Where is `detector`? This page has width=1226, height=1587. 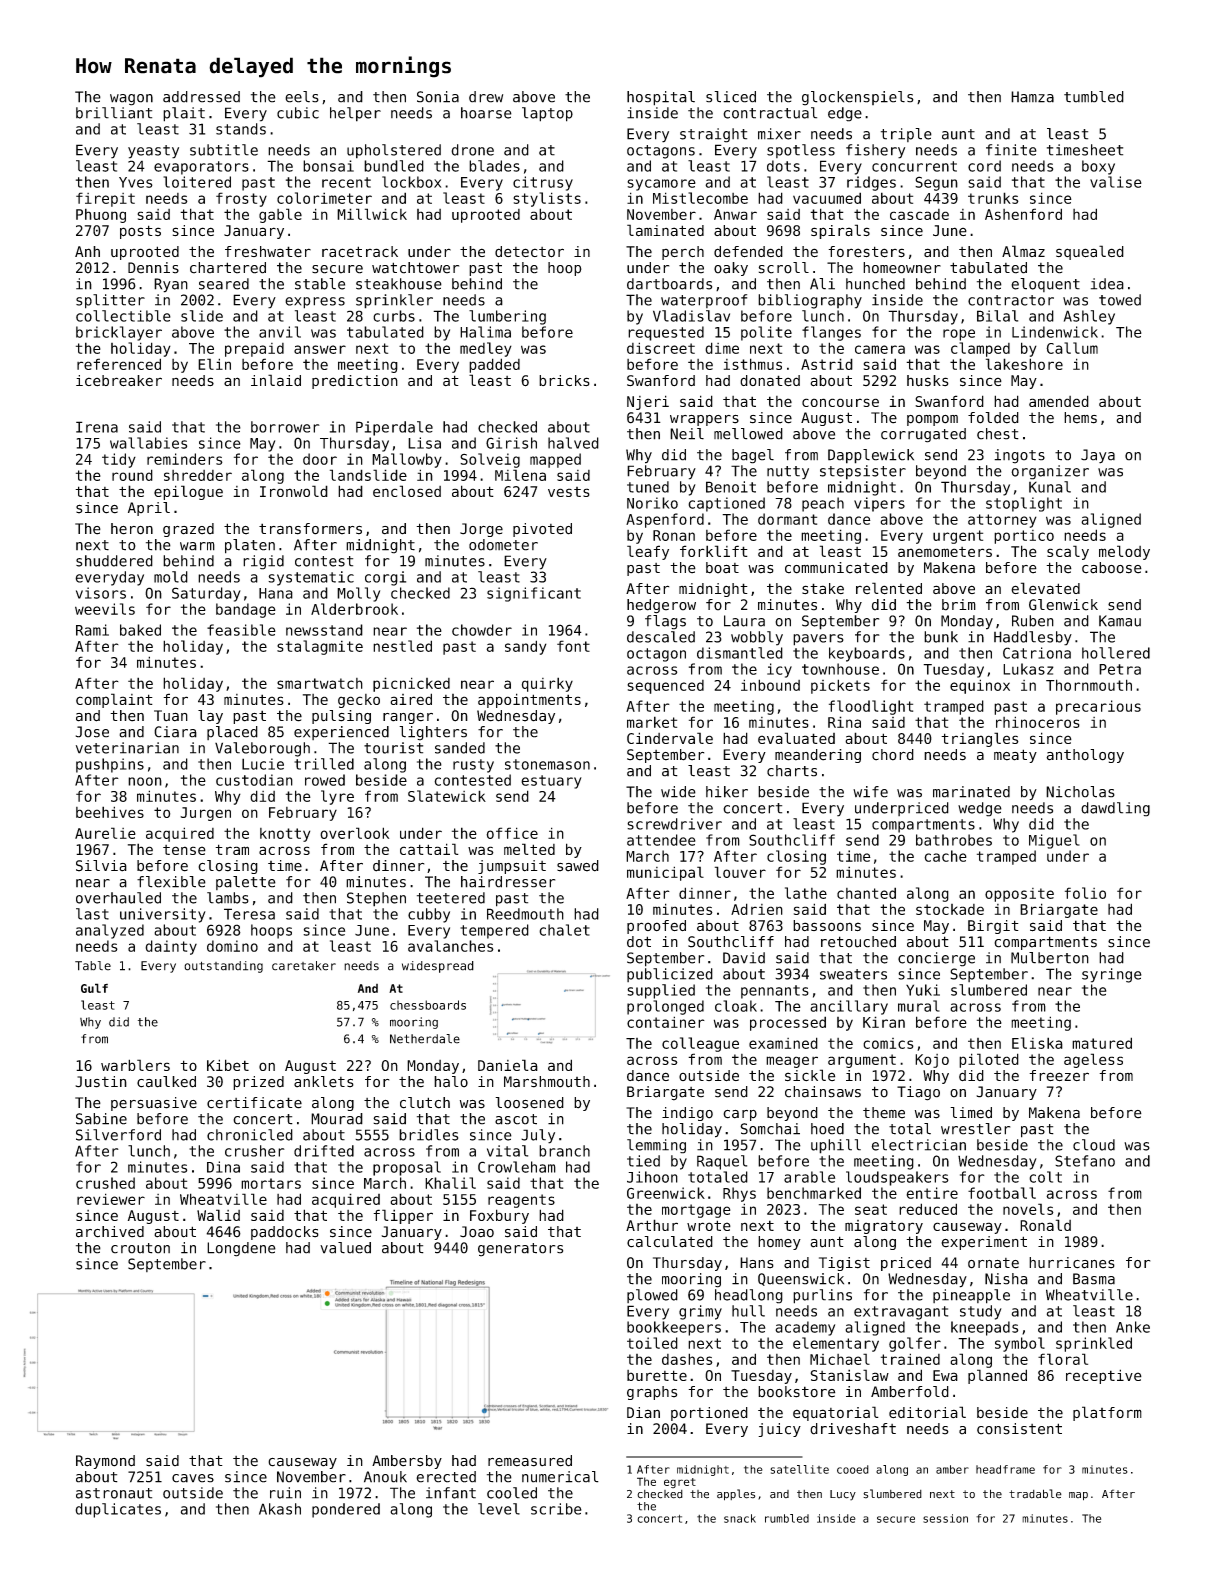
detector is located at coordinates (529, 252).
